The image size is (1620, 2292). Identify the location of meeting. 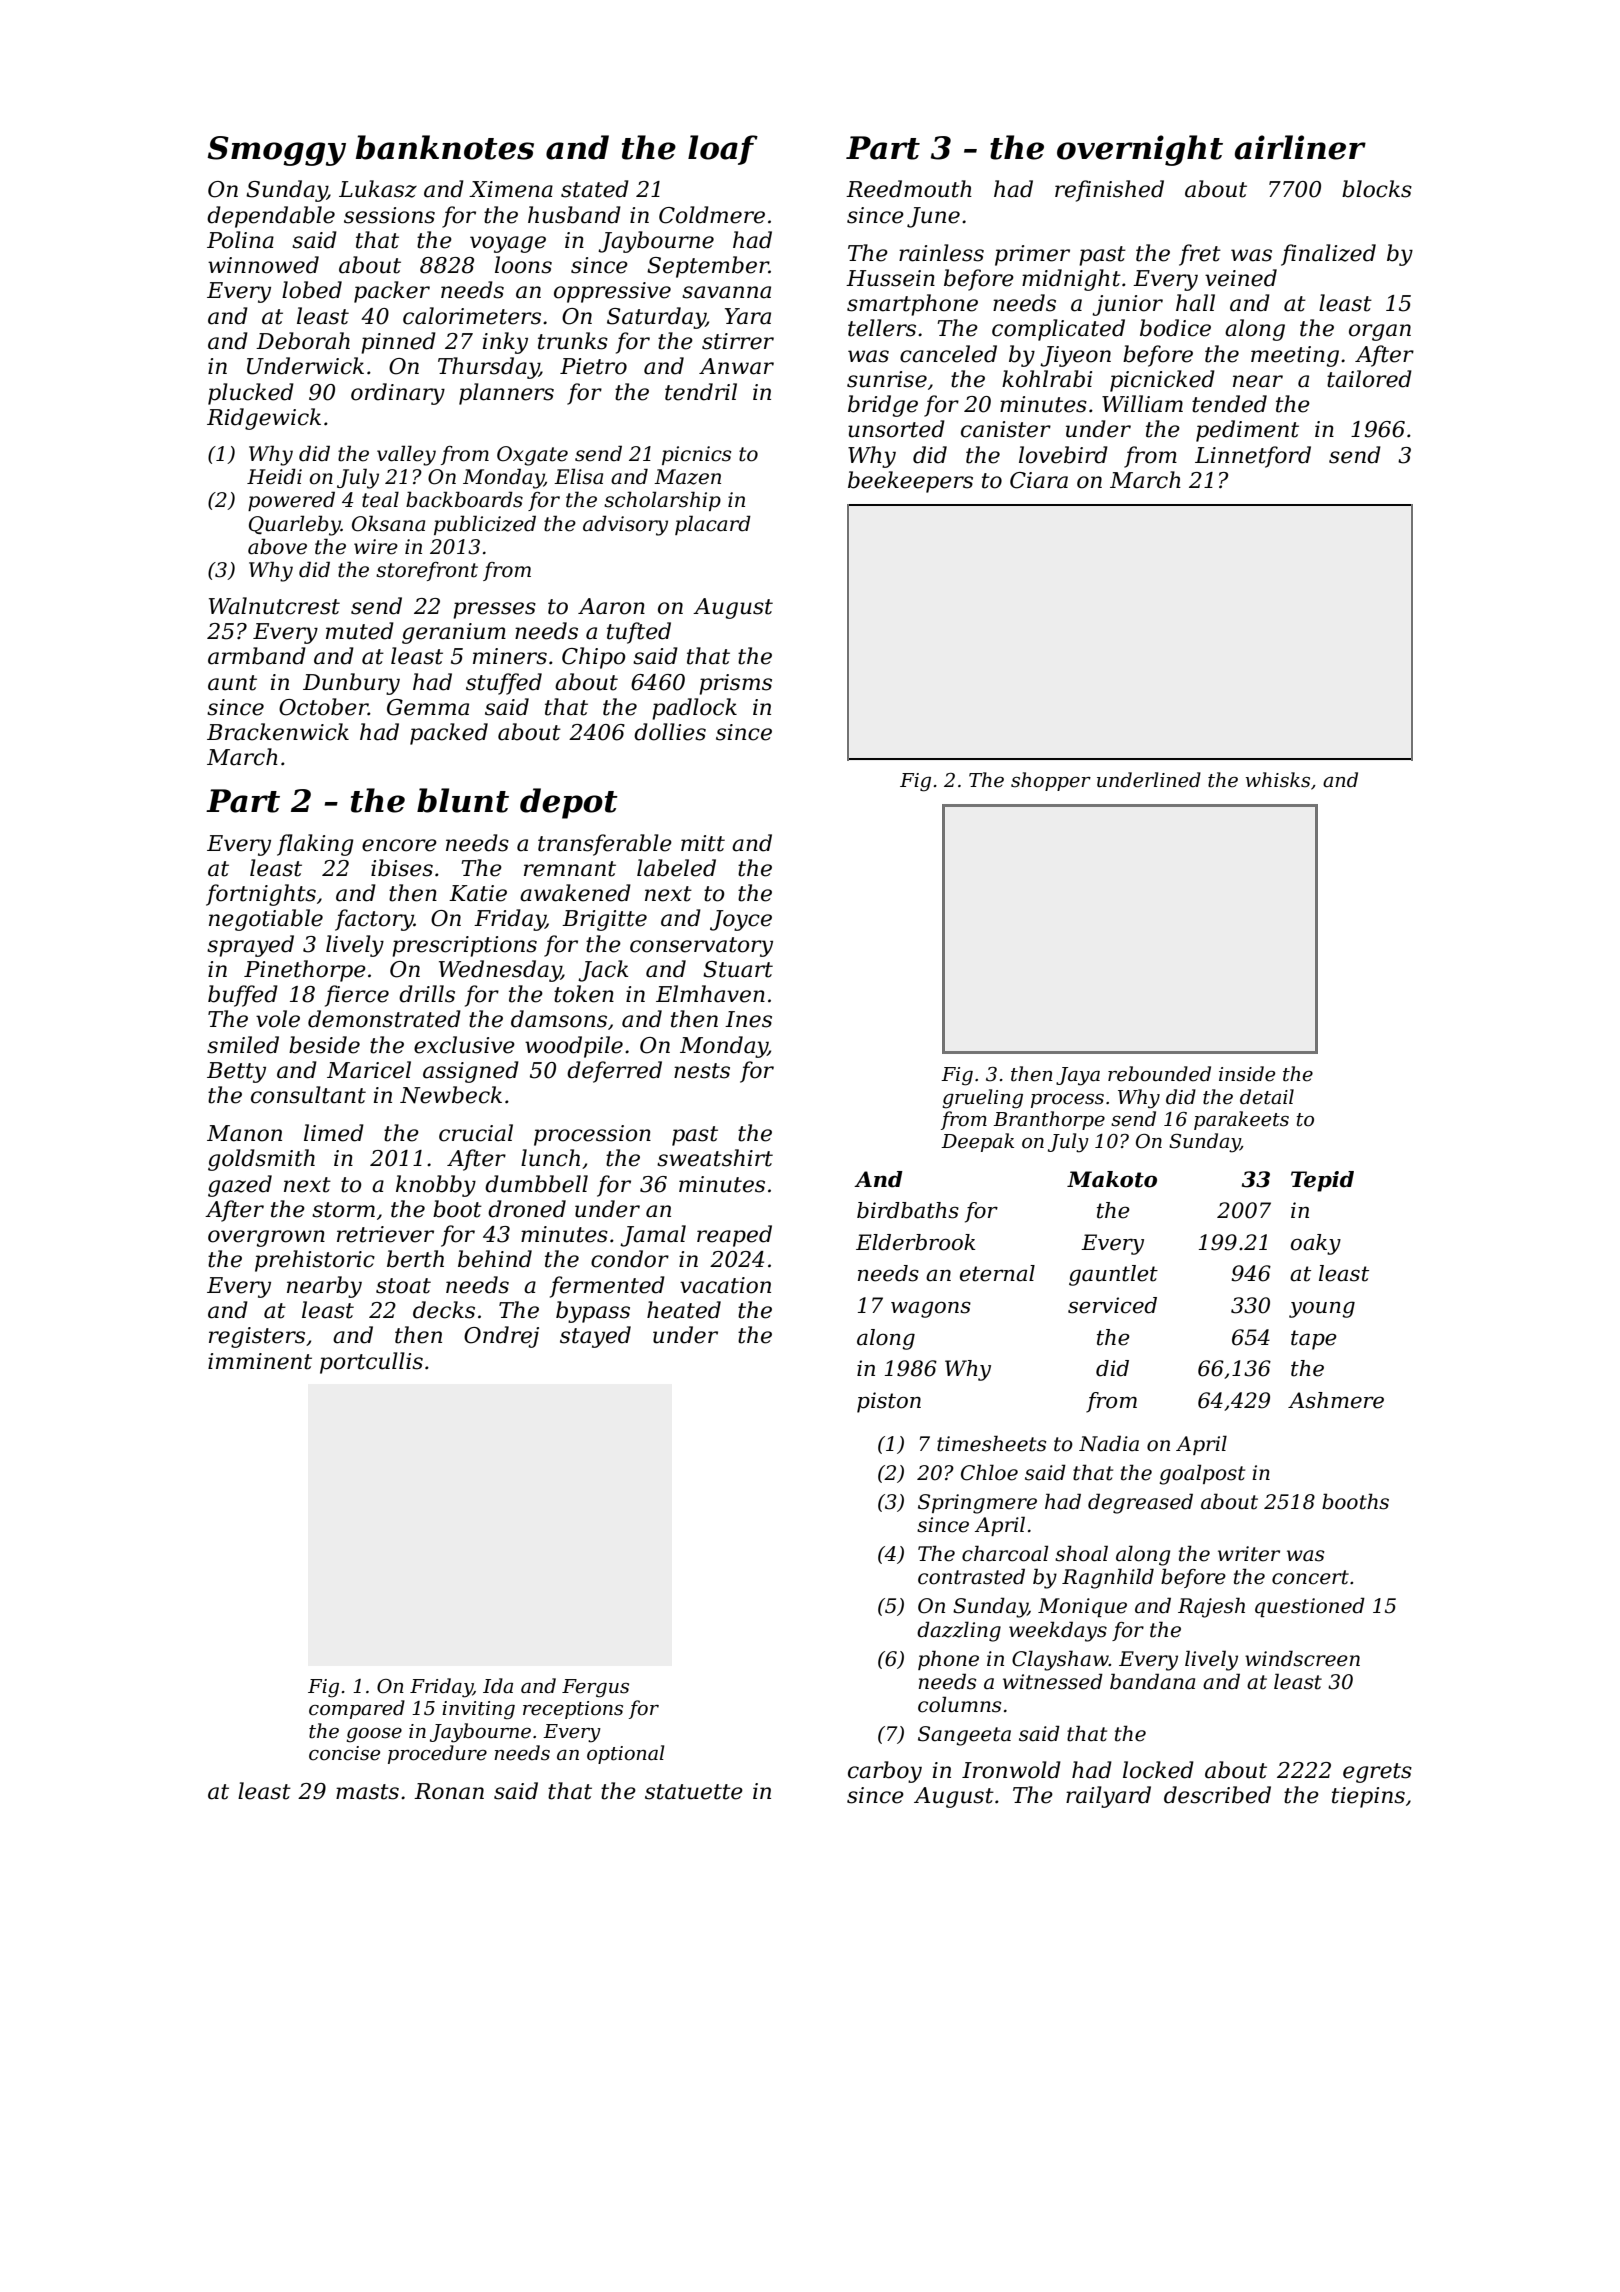
(1295, 356).
